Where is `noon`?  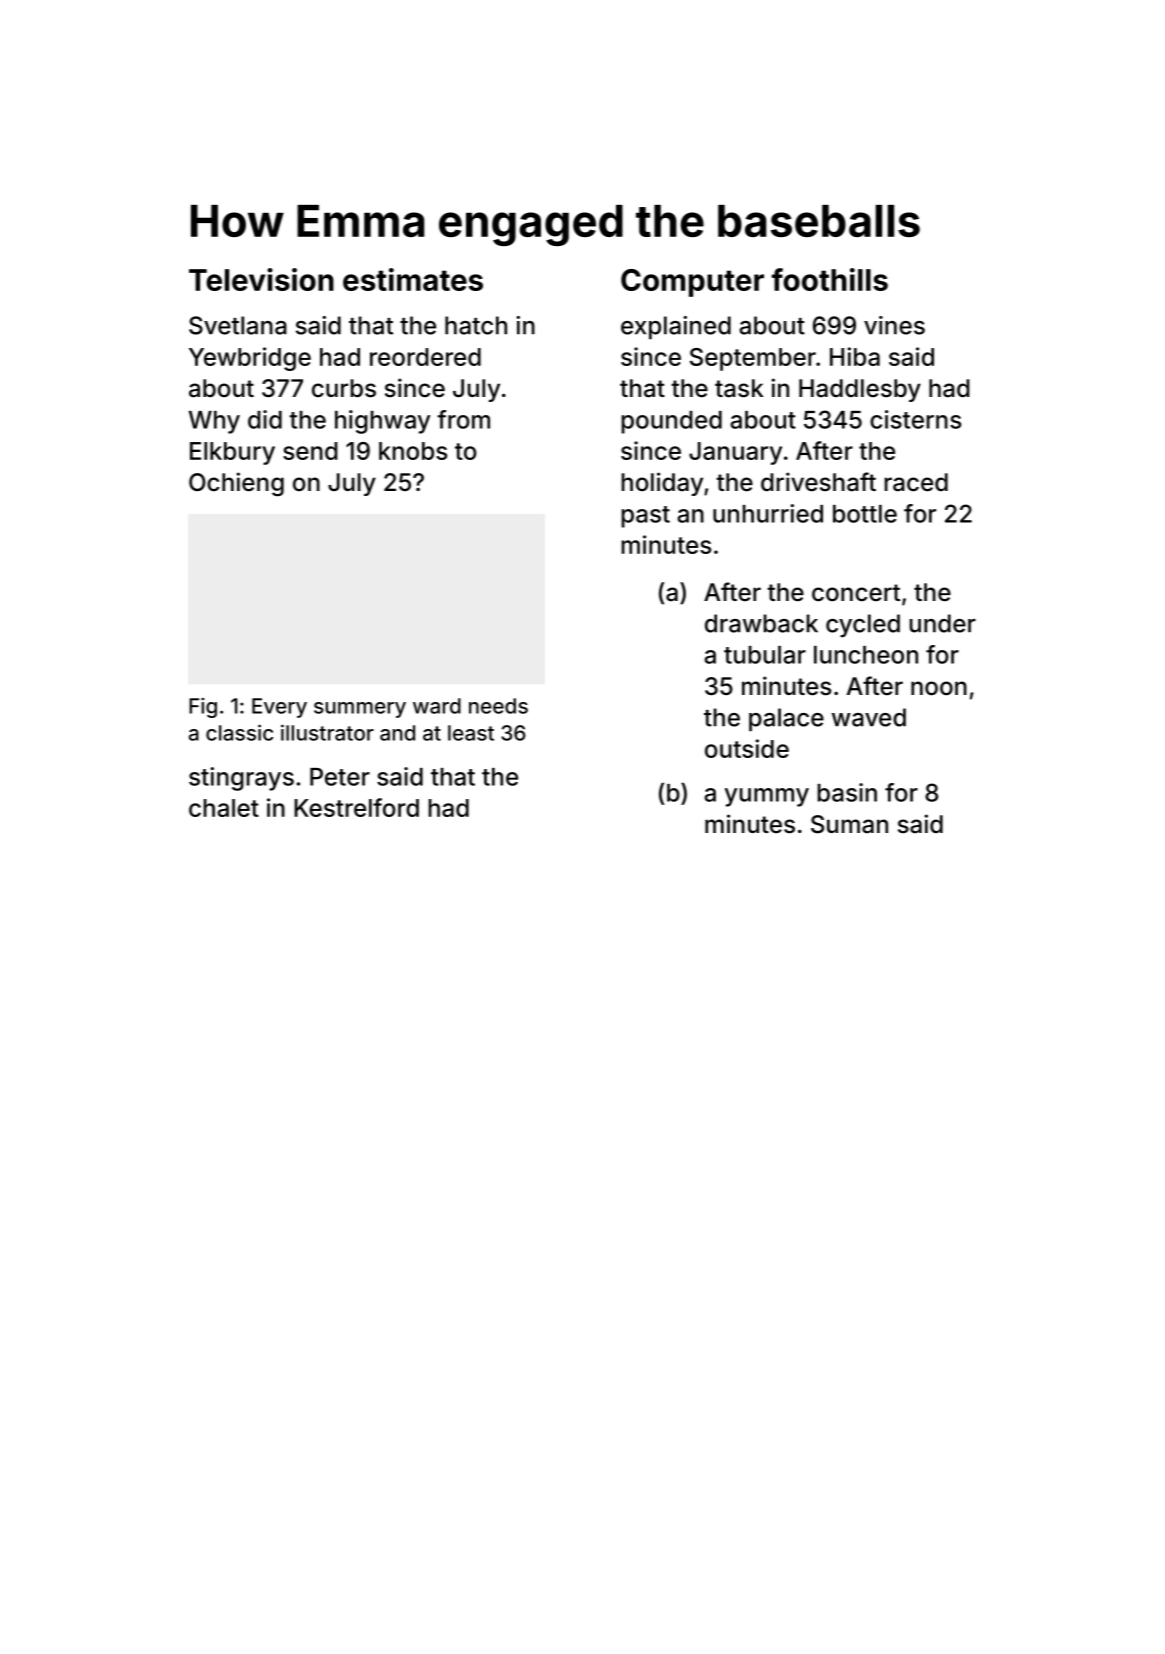
noon is located at coordinates (939, 688).
